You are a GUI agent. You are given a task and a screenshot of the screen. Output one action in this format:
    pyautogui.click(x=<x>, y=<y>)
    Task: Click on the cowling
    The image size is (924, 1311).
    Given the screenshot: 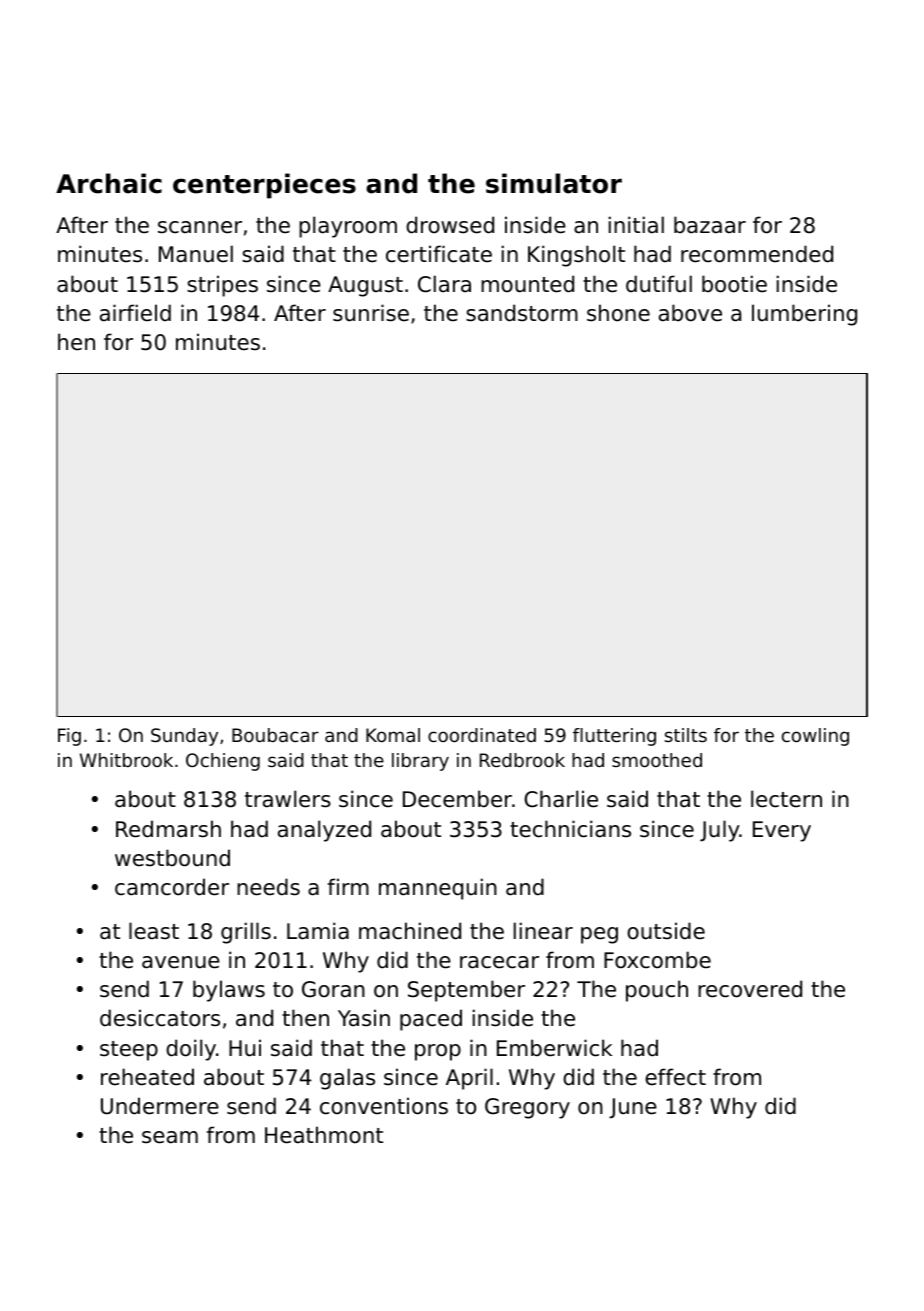 What is the action you would take?
    pyautogui.click(x=815, y=737)
